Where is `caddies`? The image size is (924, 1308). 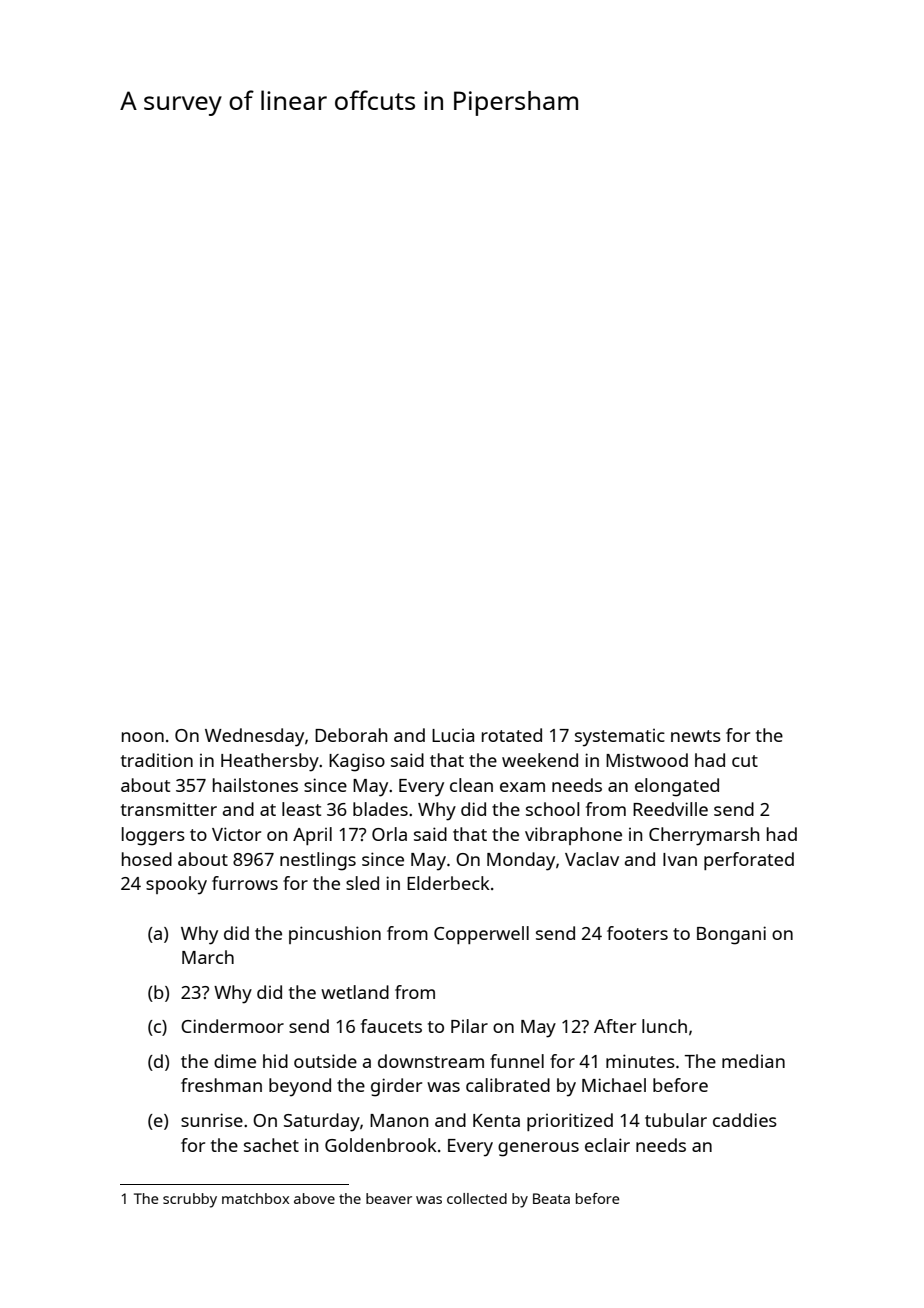
caddies is located at coordinates (745, 1120).
